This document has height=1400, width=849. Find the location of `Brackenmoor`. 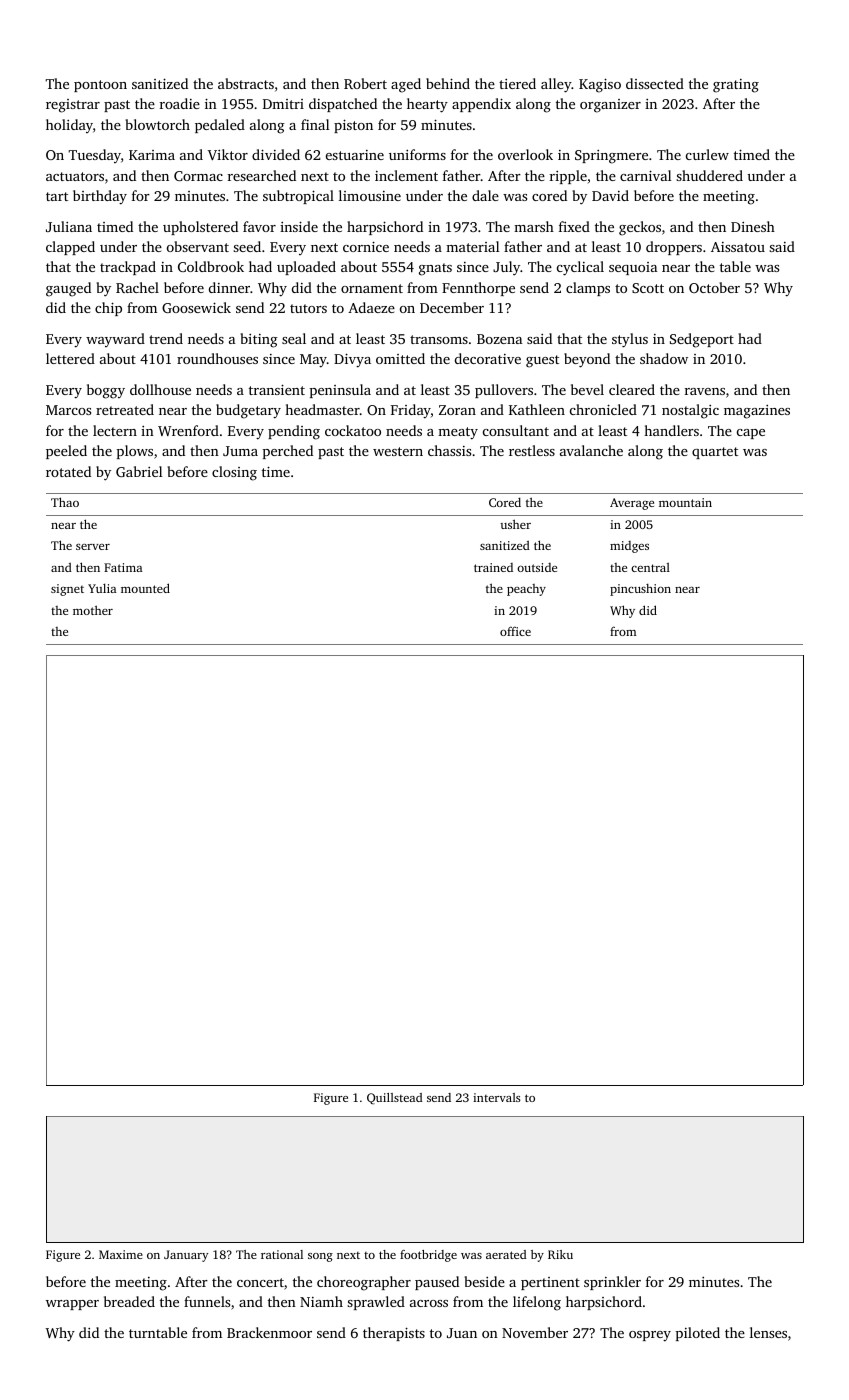

Brackenmoor is located at coordinates (269, 1332).
